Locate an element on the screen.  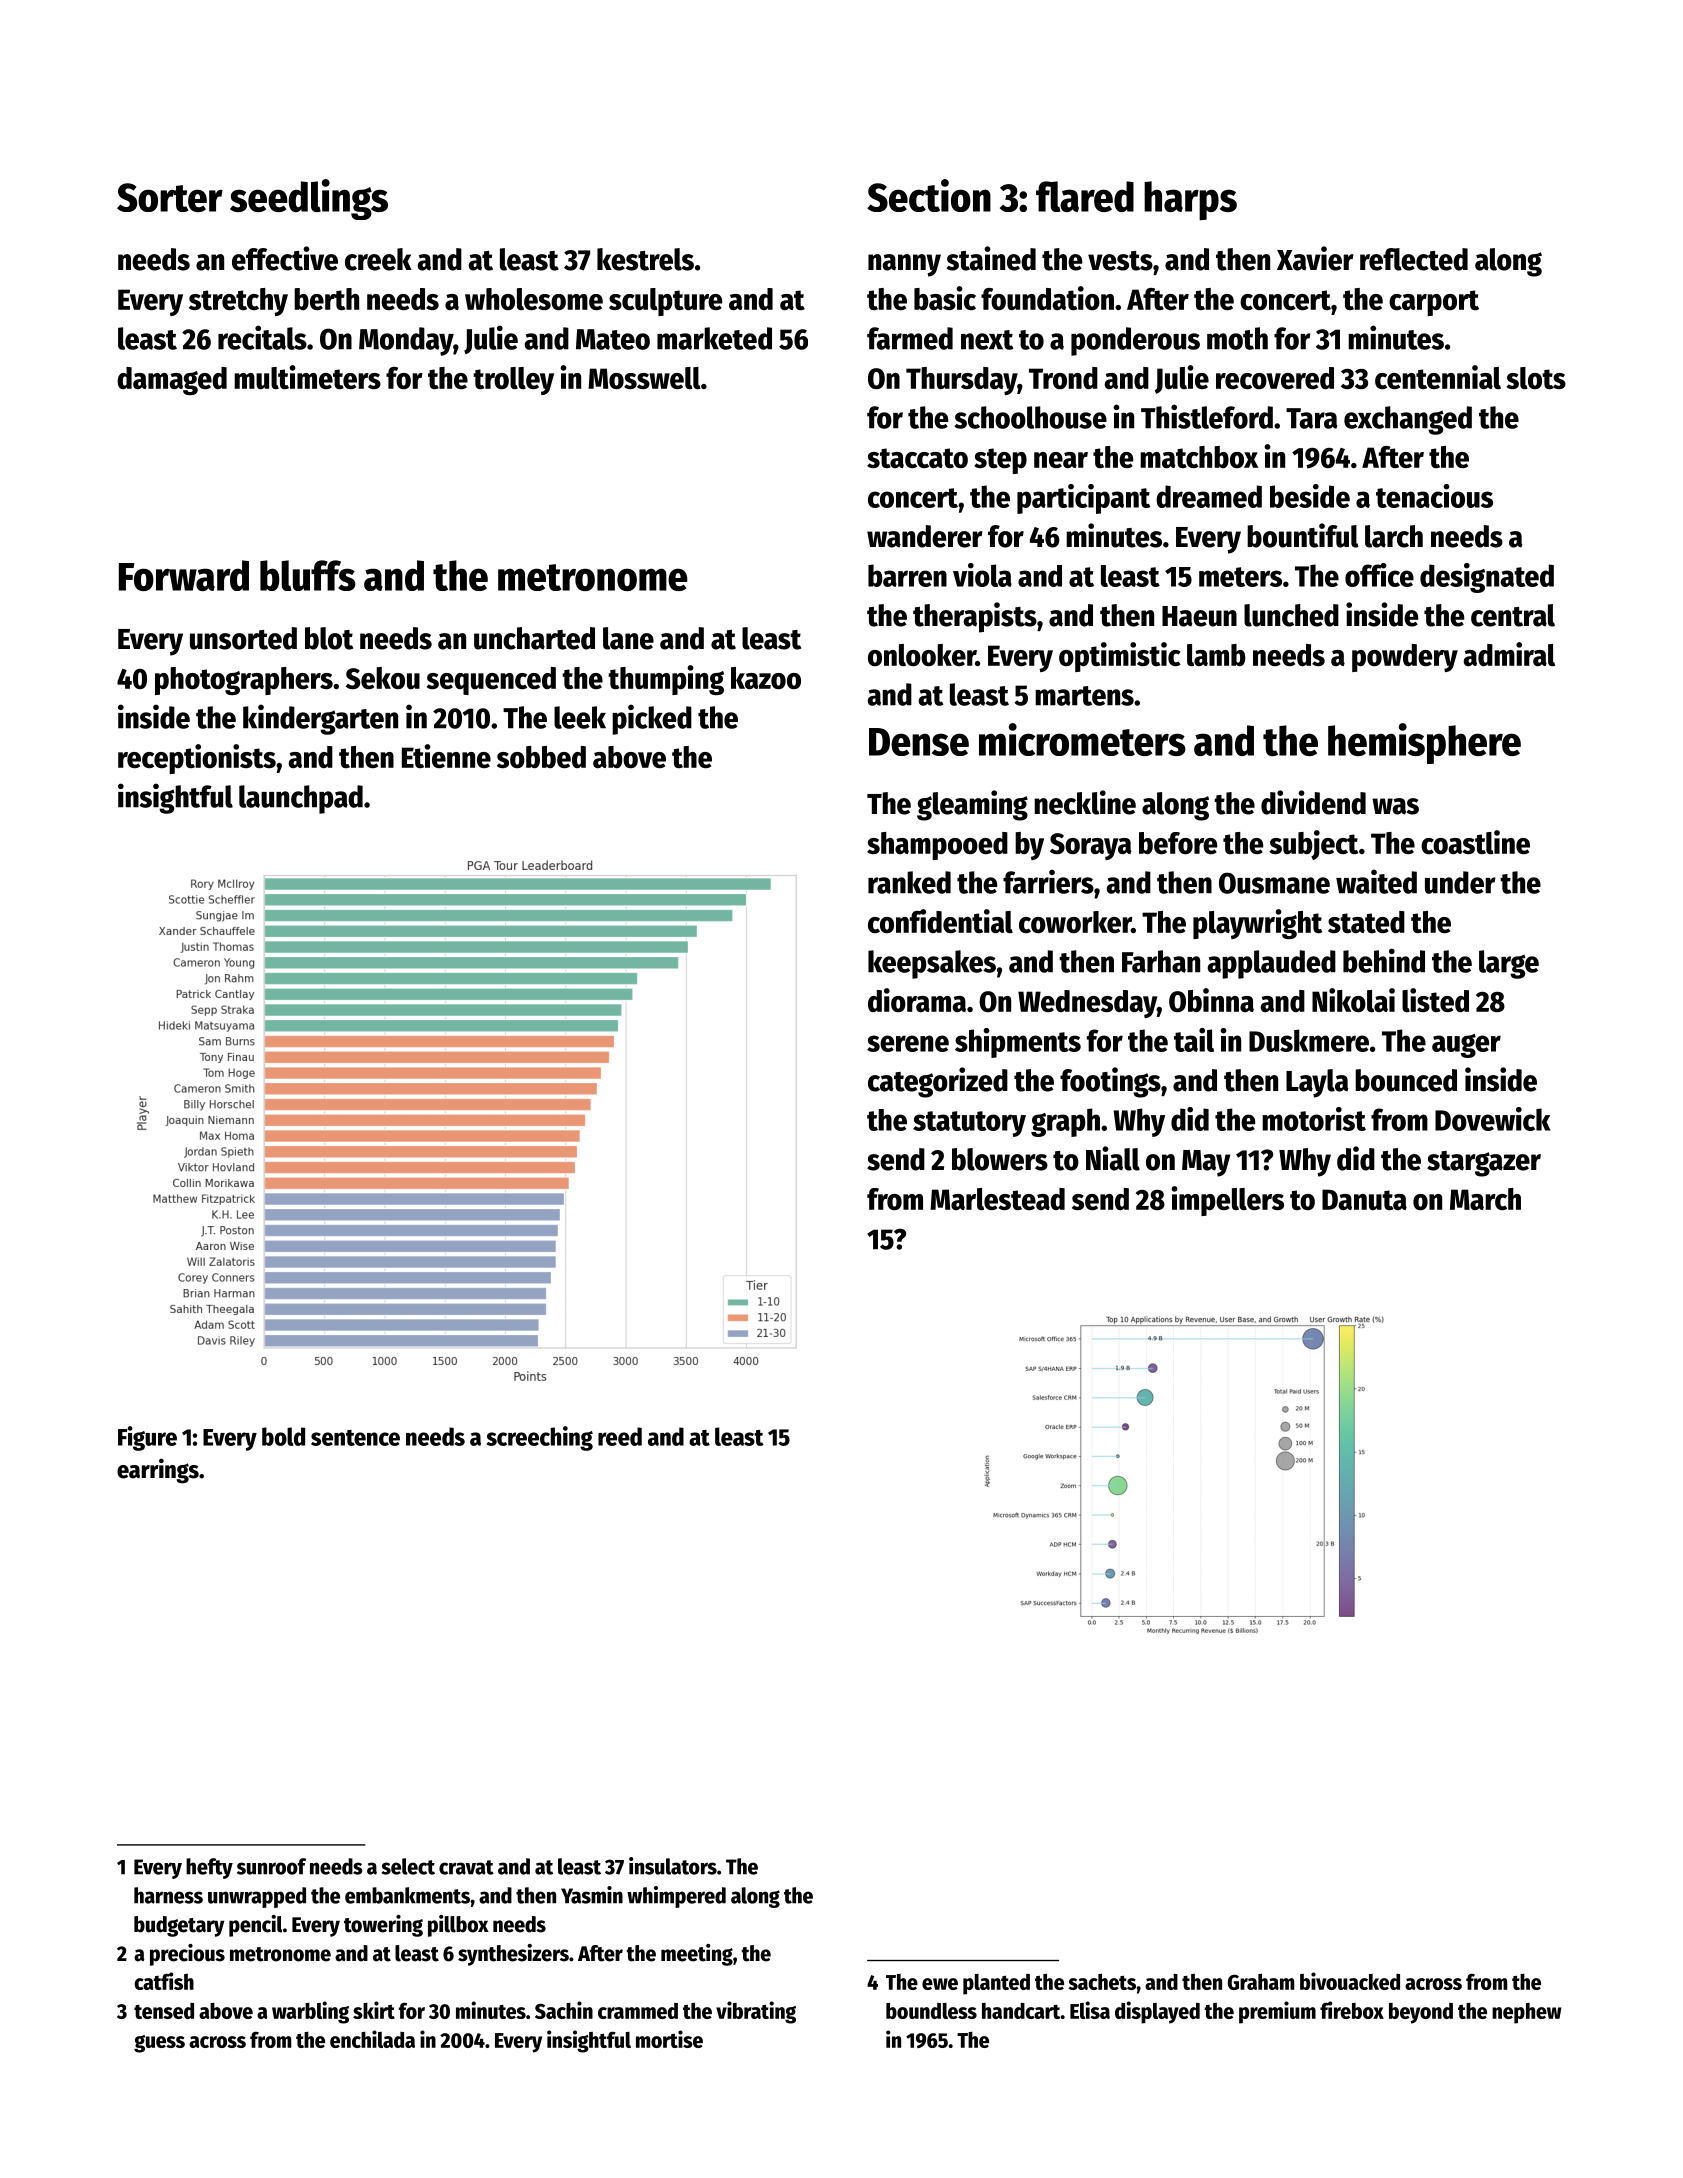
bold is located at coordinates (283, 1436).
